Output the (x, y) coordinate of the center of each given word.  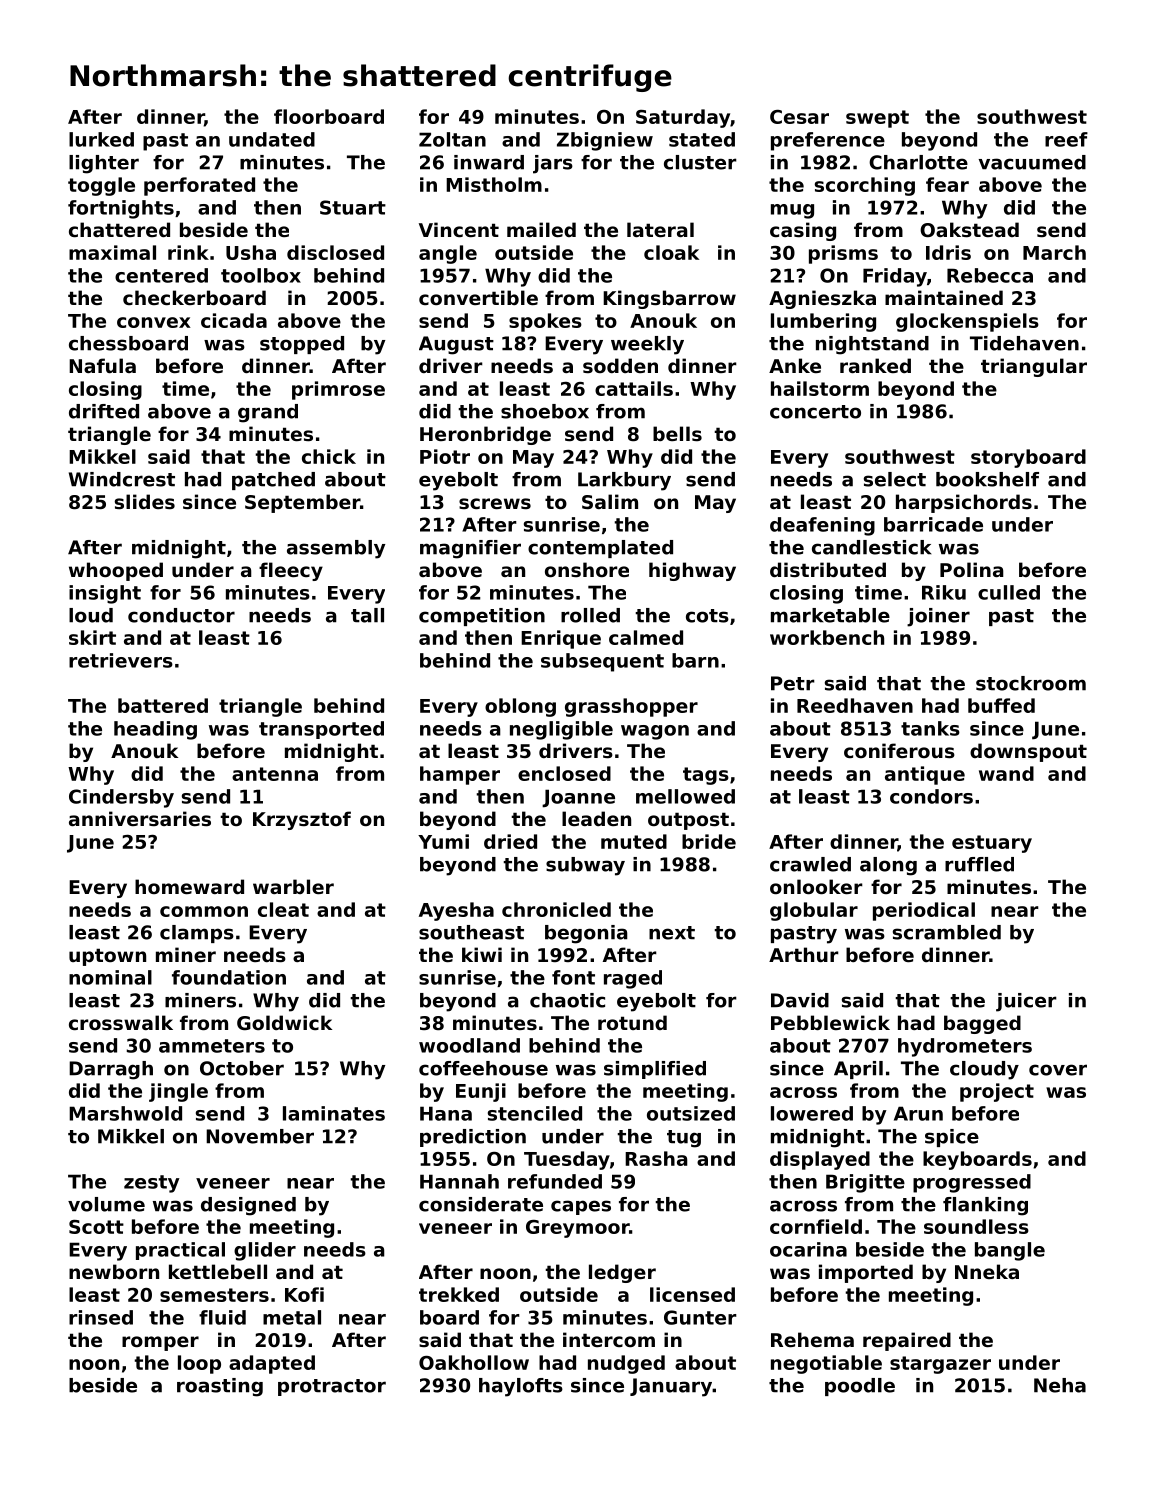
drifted (104, 411)
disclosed (335, 252)
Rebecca (990, 275)
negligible (561, 730)
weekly (647, 345)
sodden (620, 365)
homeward (189, 886)
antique (925, 775)
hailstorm (820, 388)
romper (160, 1343)
